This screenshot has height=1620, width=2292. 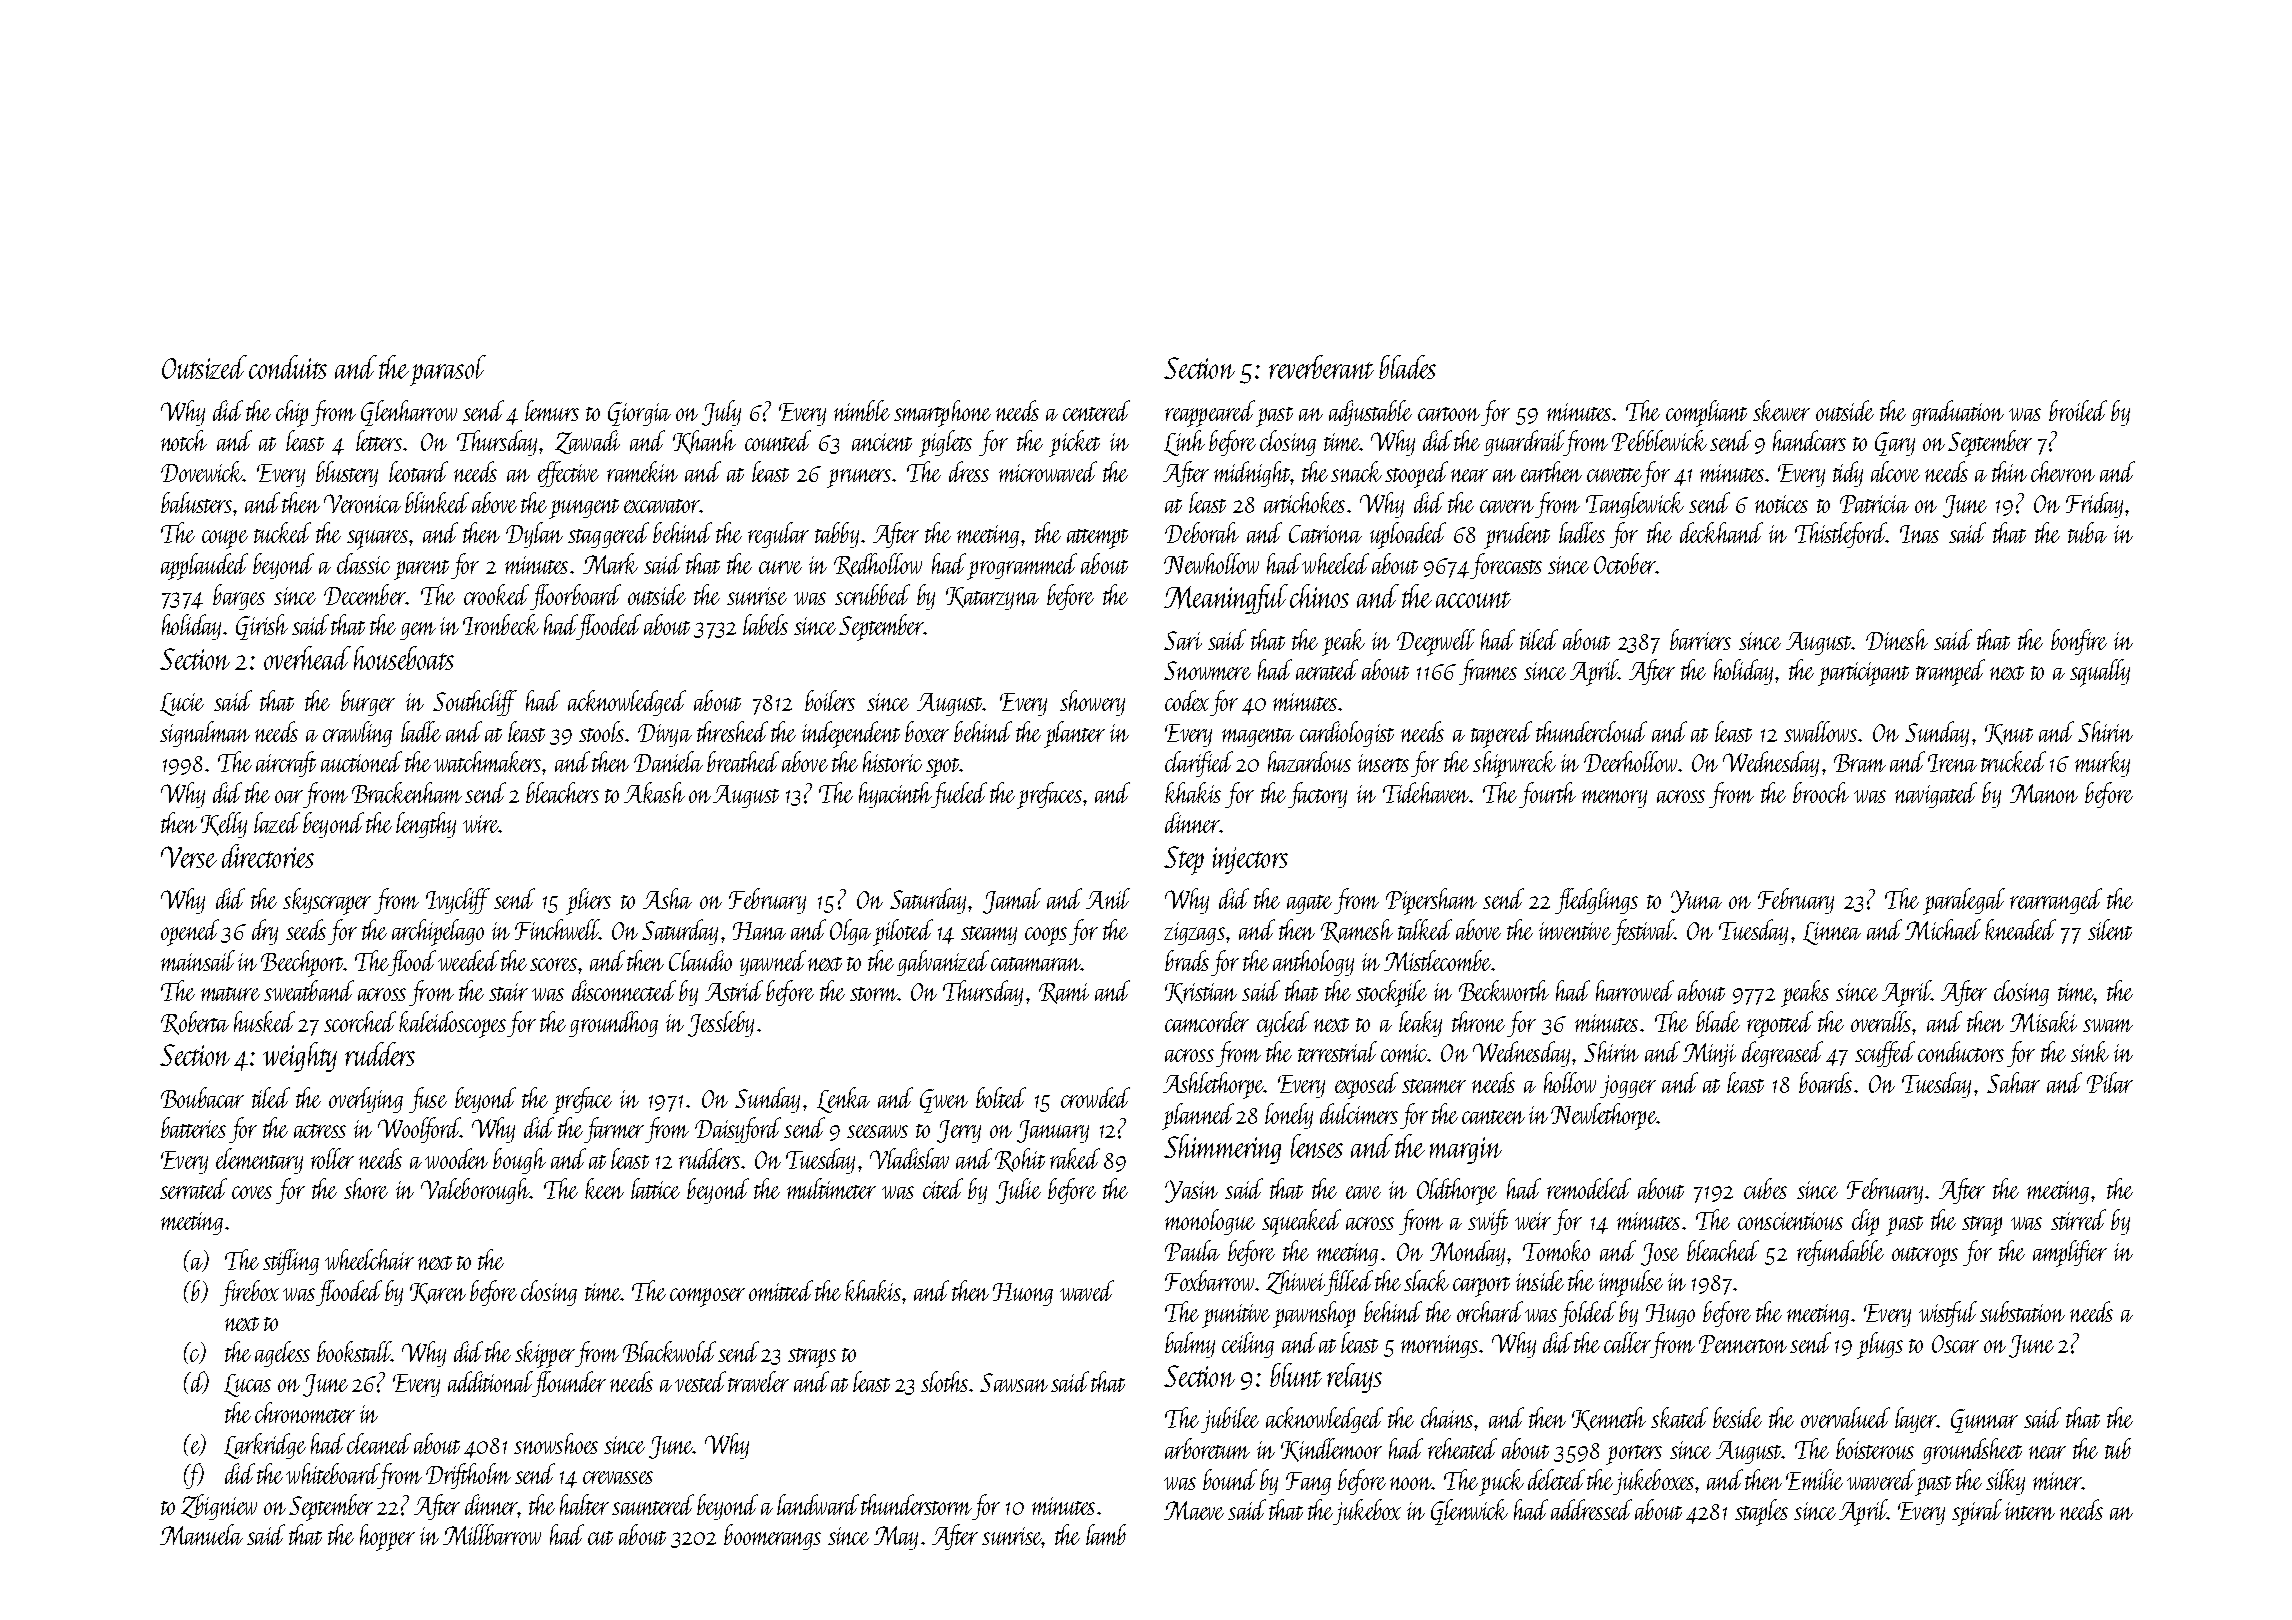 What do you see at coordinates (1046, 936) in the screenshot?
I see `coops` at bounding box center [1046, 936].
